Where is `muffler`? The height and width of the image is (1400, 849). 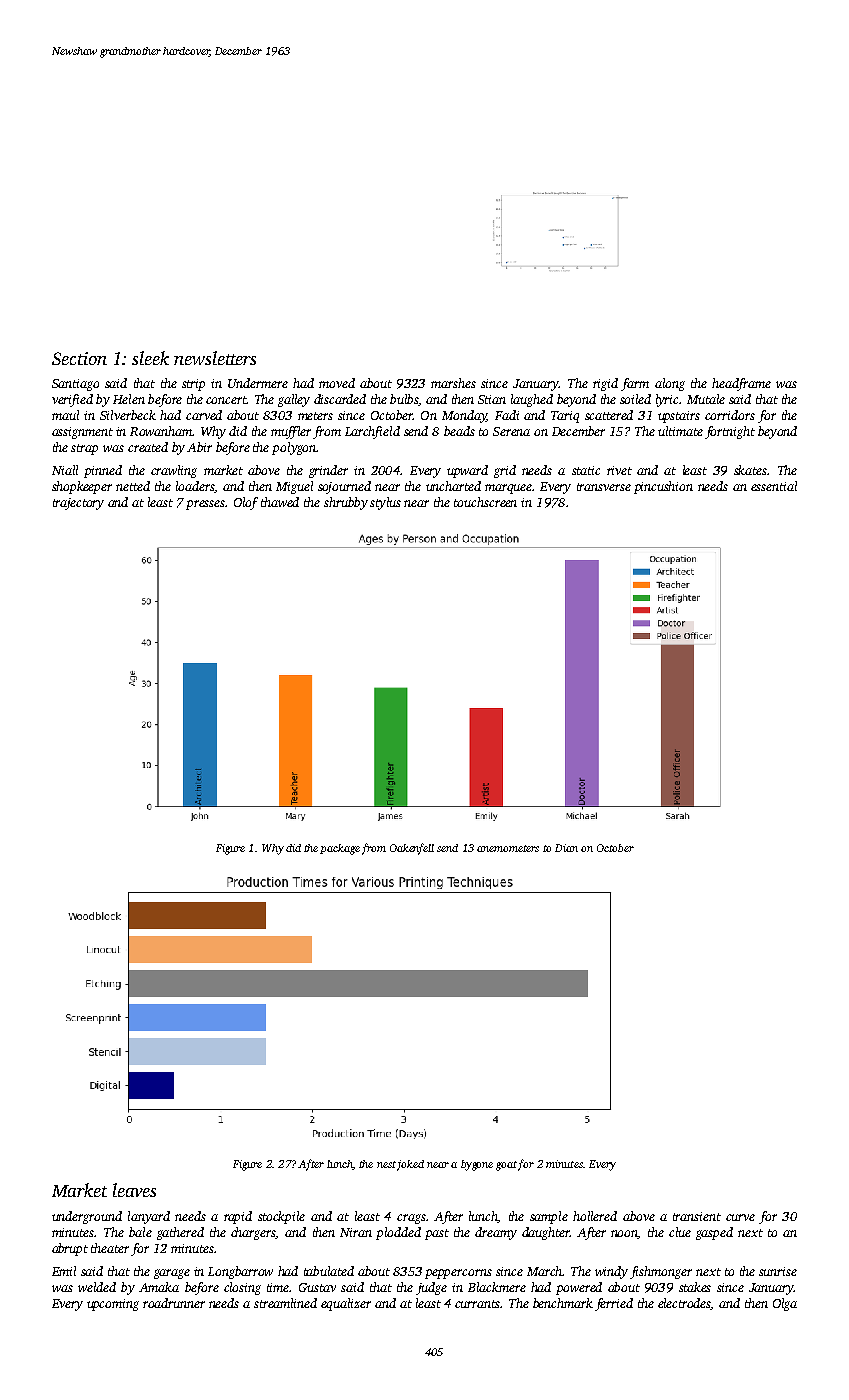
muffler is located at coordinates (291, 432).
